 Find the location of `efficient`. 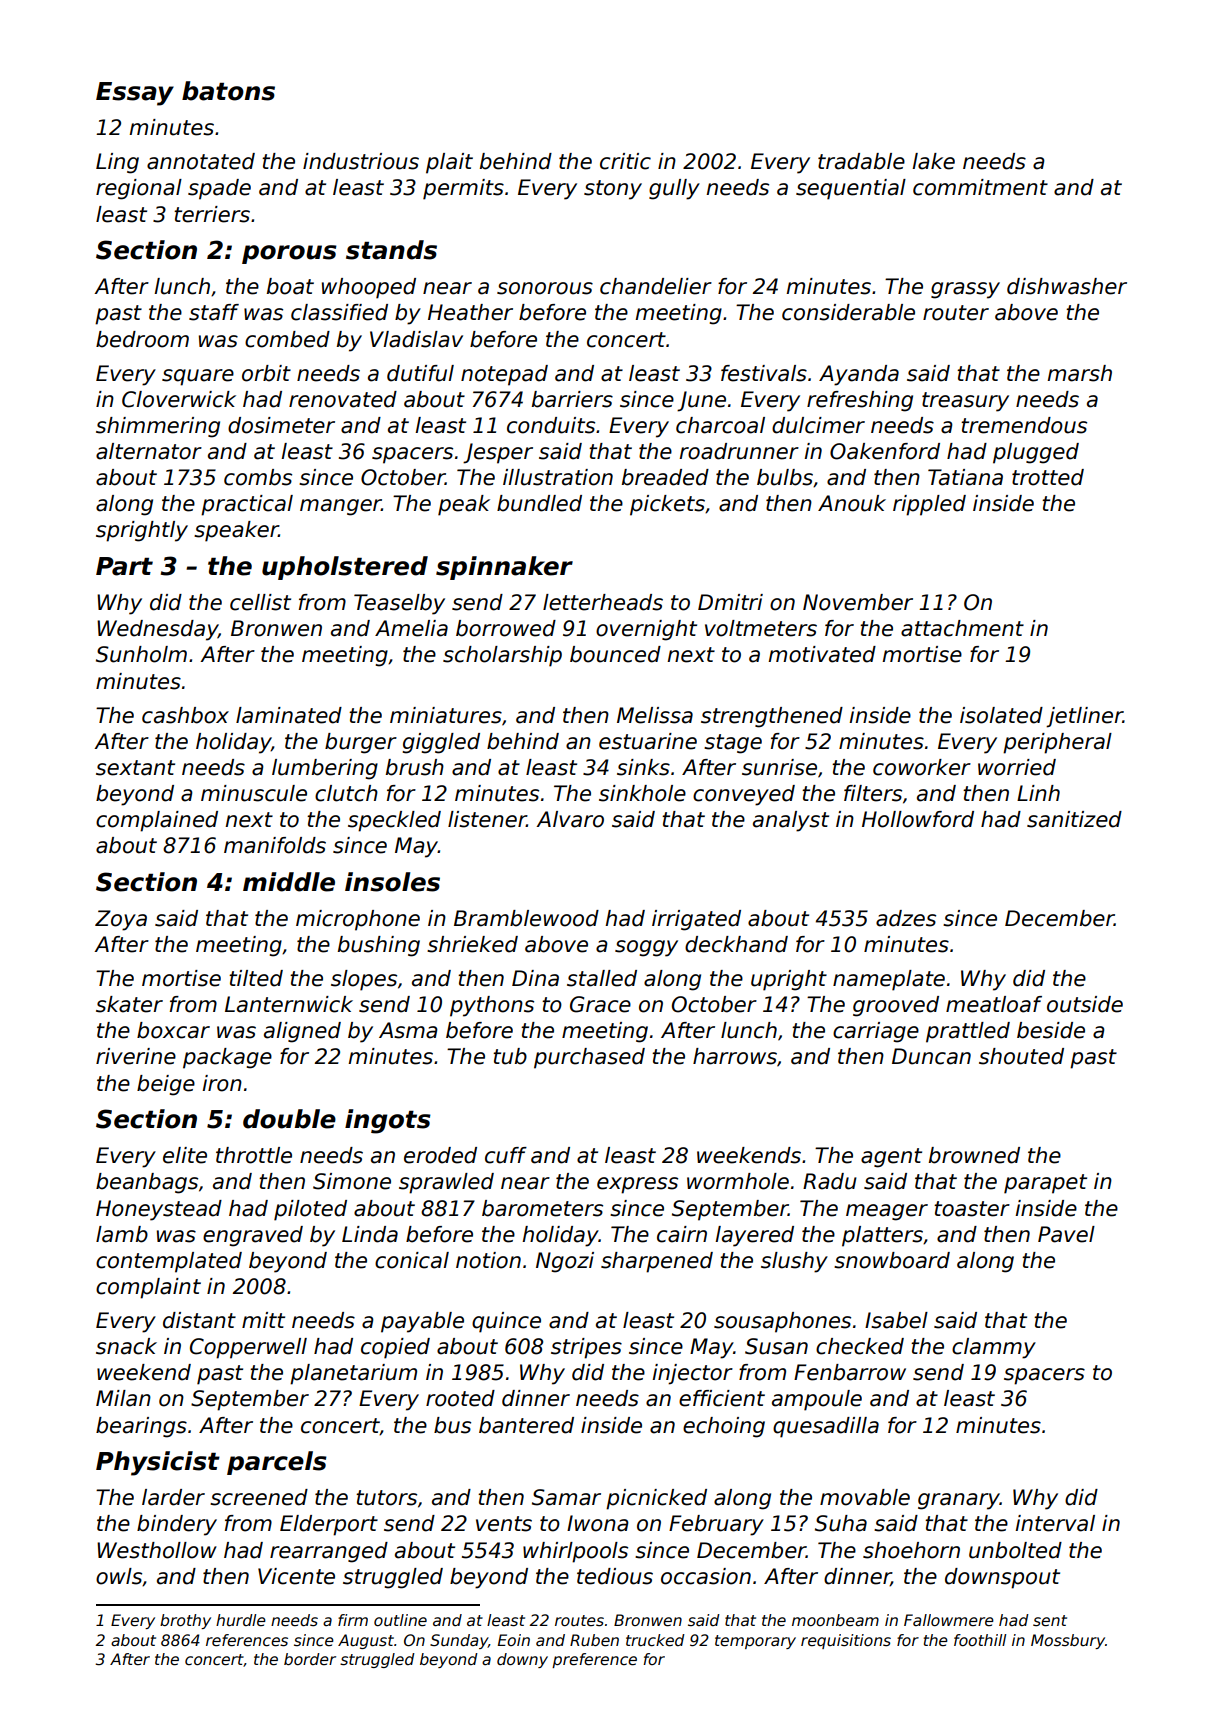

efficient is located at coordinates (722, 1398).
